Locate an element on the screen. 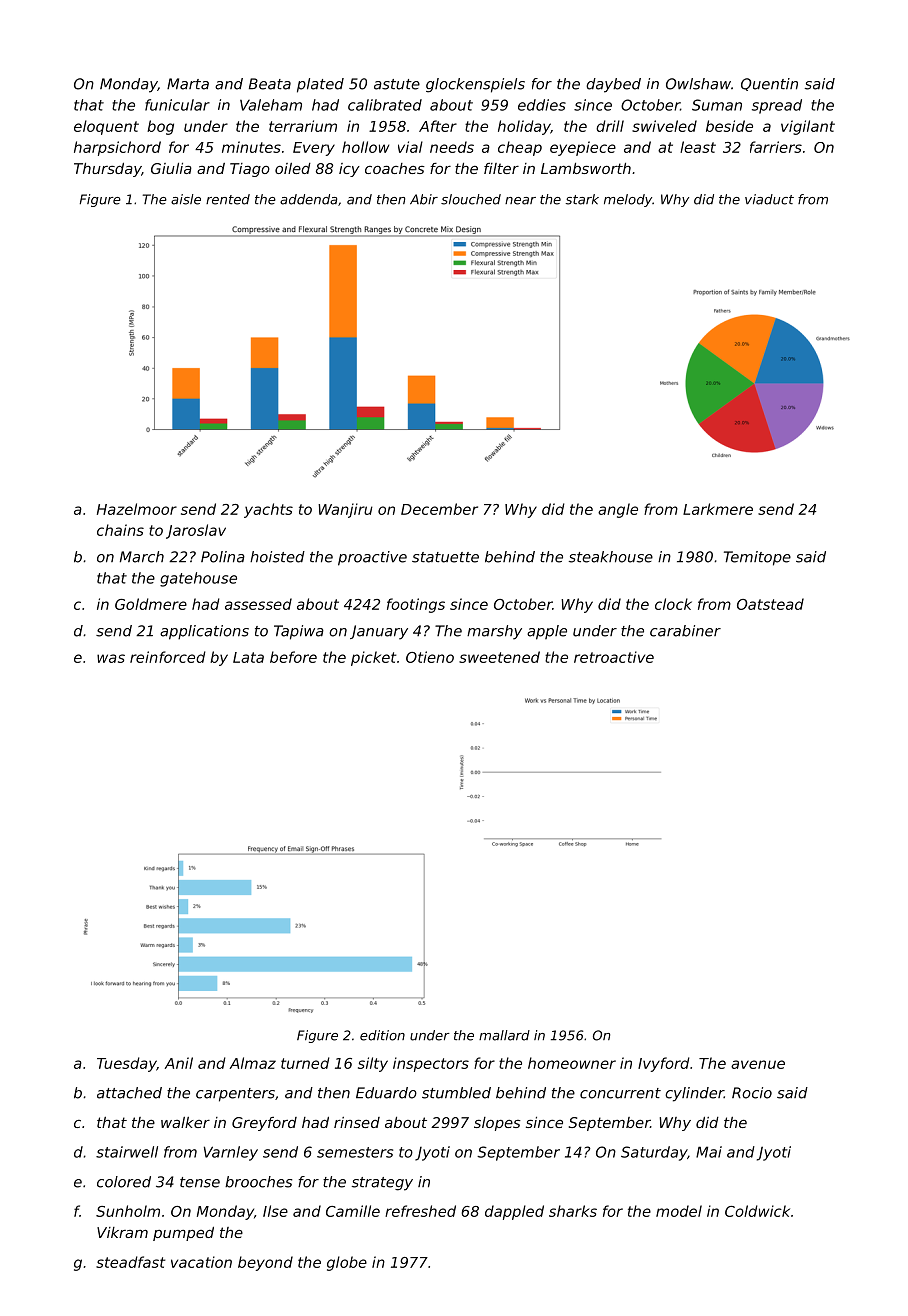 This screenshot has width=908, height=1316. harpsichord is located at coordinates (117, 148).
